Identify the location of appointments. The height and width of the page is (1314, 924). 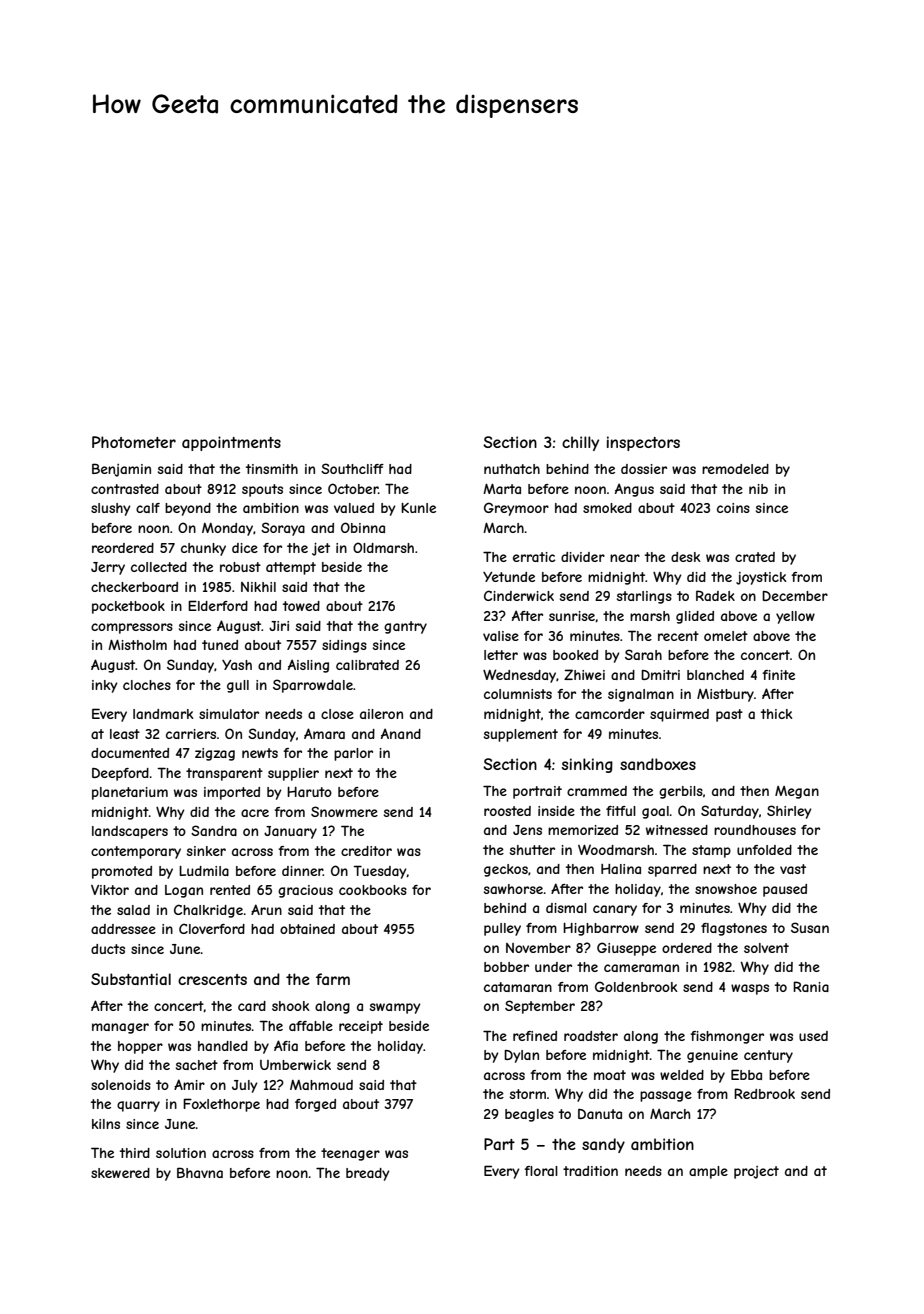
(231, 443).
